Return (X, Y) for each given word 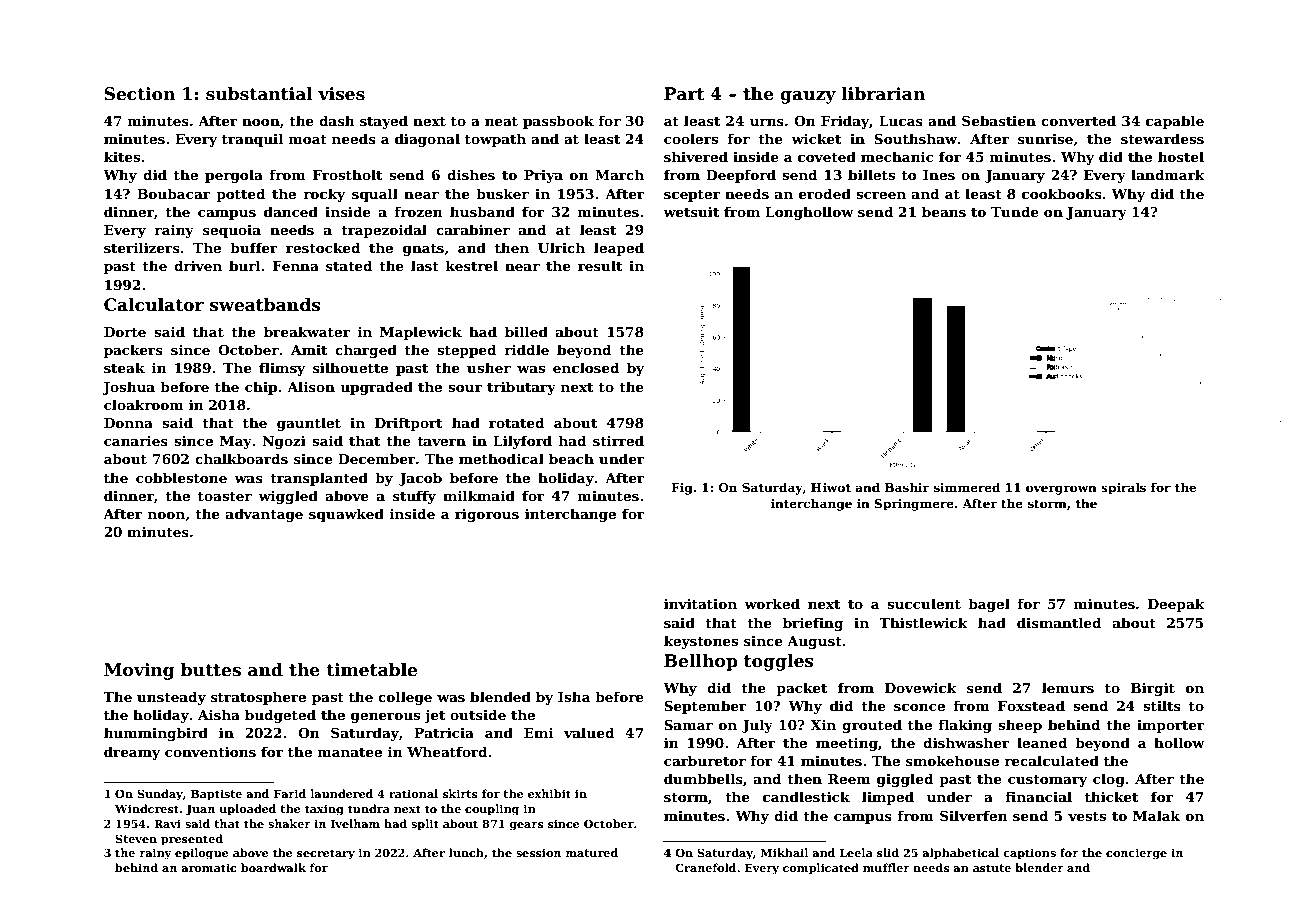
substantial (259, 94)
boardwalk (273, 867)
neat (501, 121)
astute (992, 868)
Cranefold (705, 867)
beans (944, 211)
